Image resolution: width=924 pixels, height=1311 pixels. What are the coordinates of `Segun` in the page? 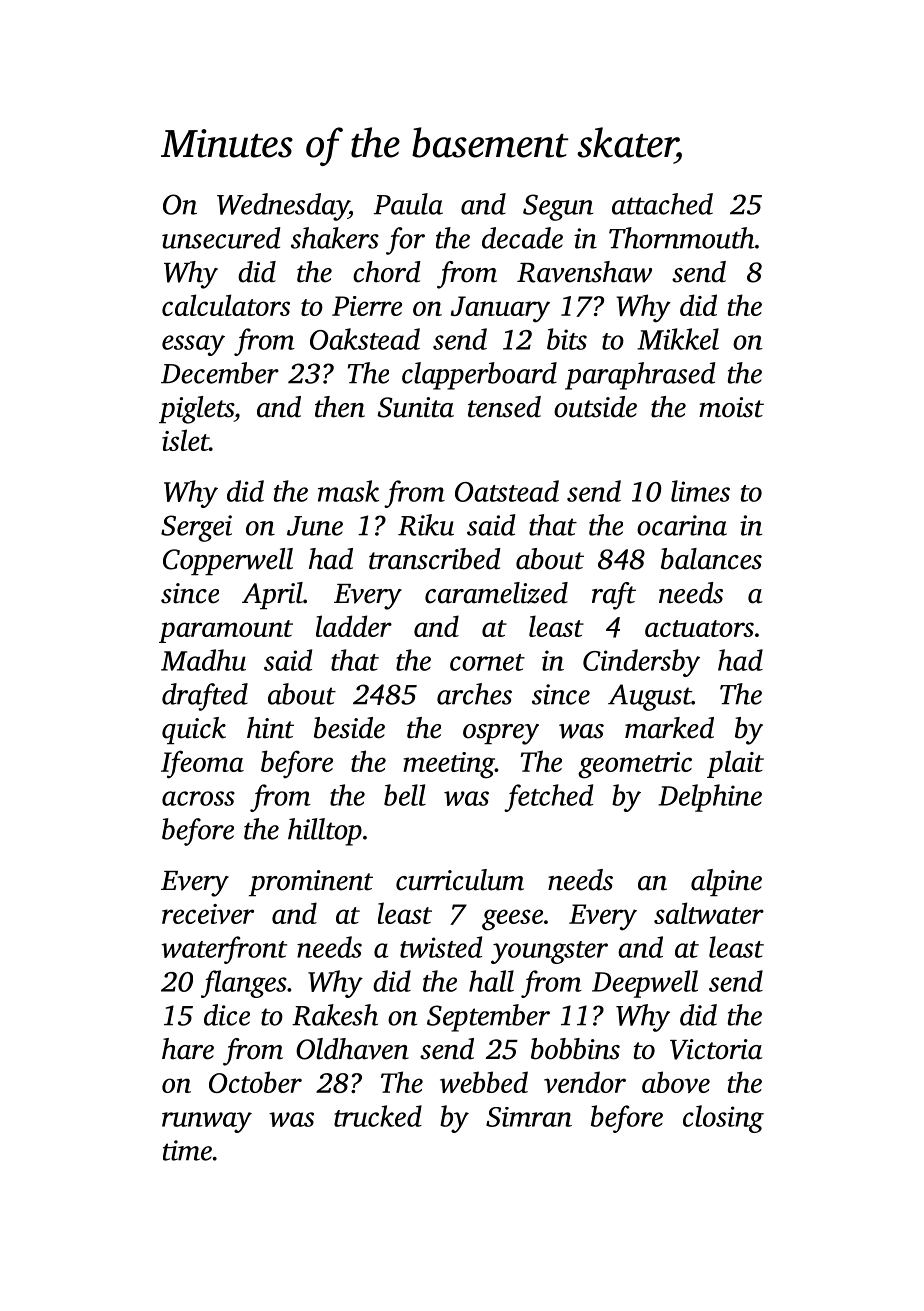 It's located at (558, 207).
